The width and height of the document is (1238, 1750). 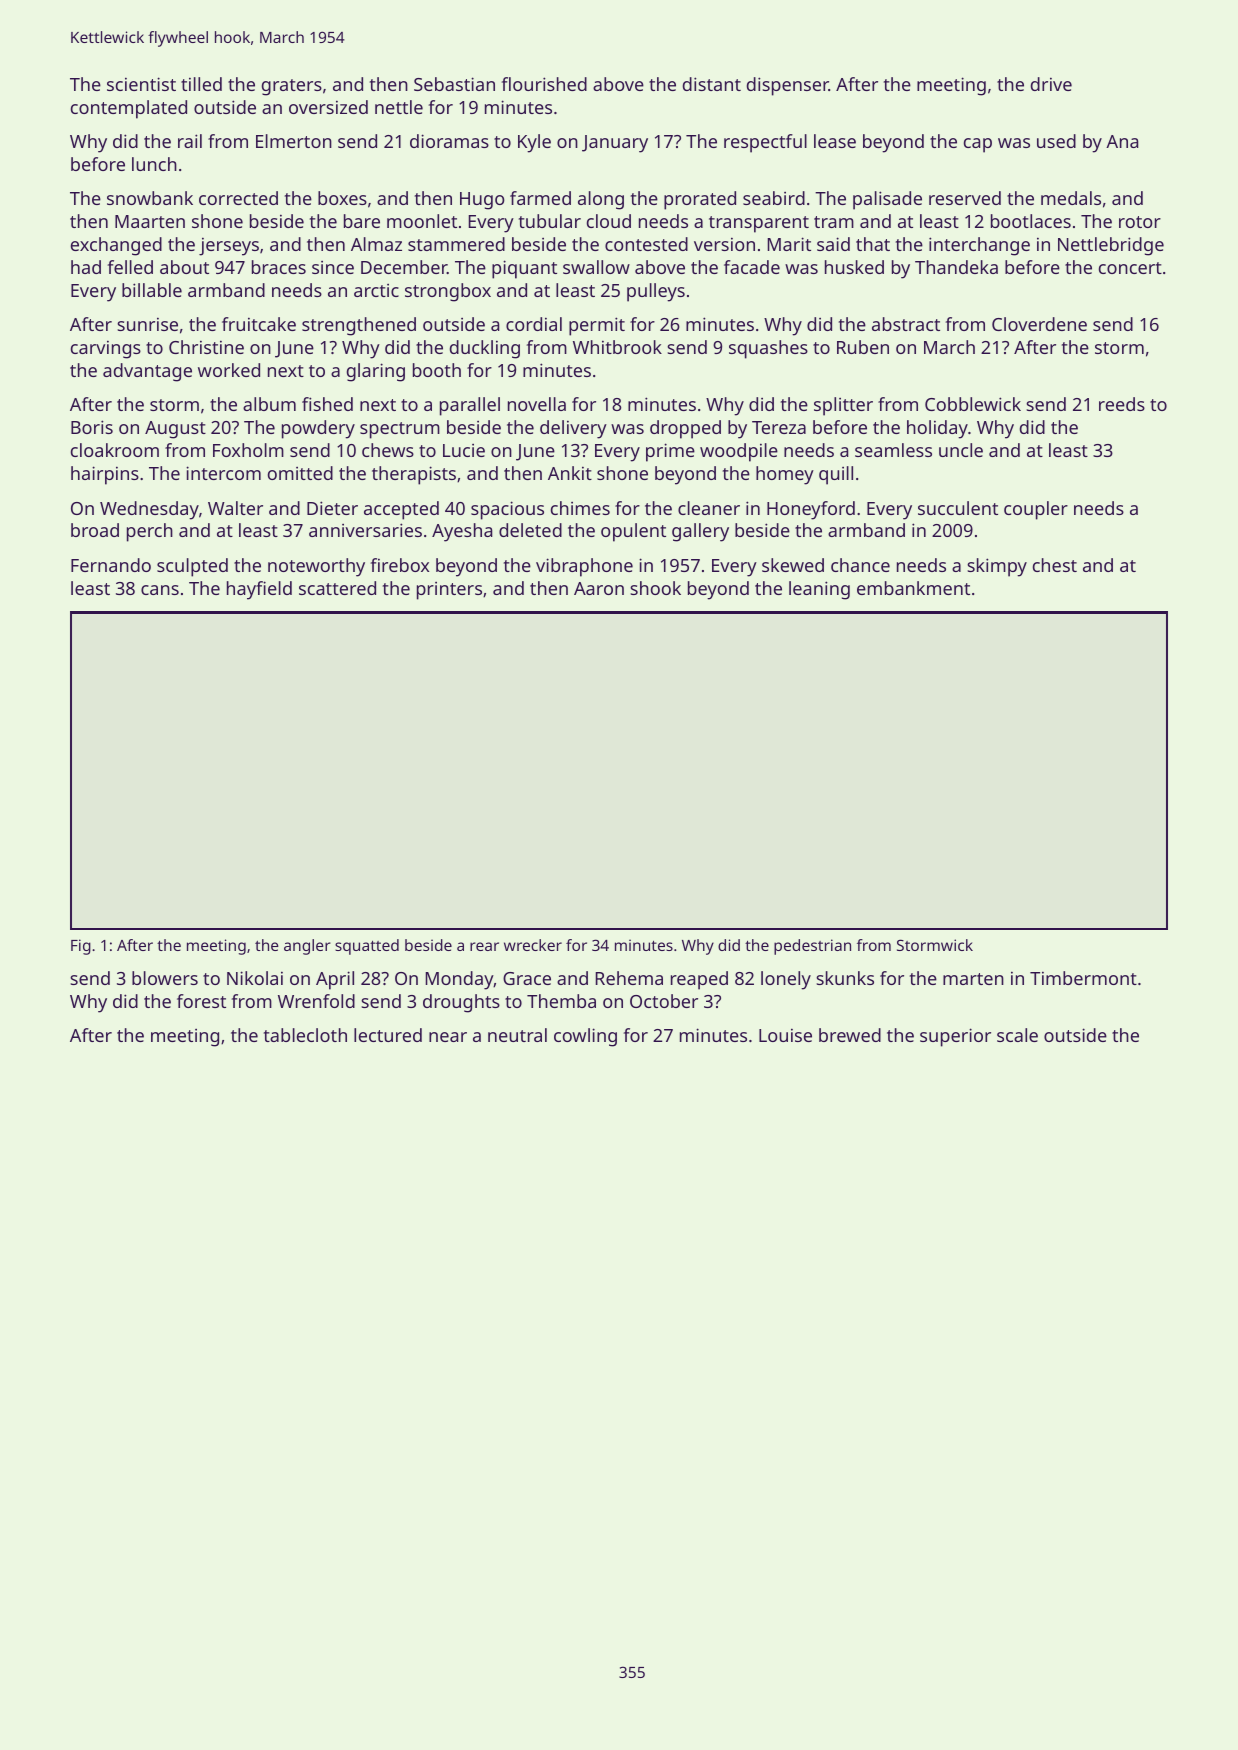 What do you see at coordinates (449, 591) in the document?
I see `printers` at bounding box center [449, 591].
